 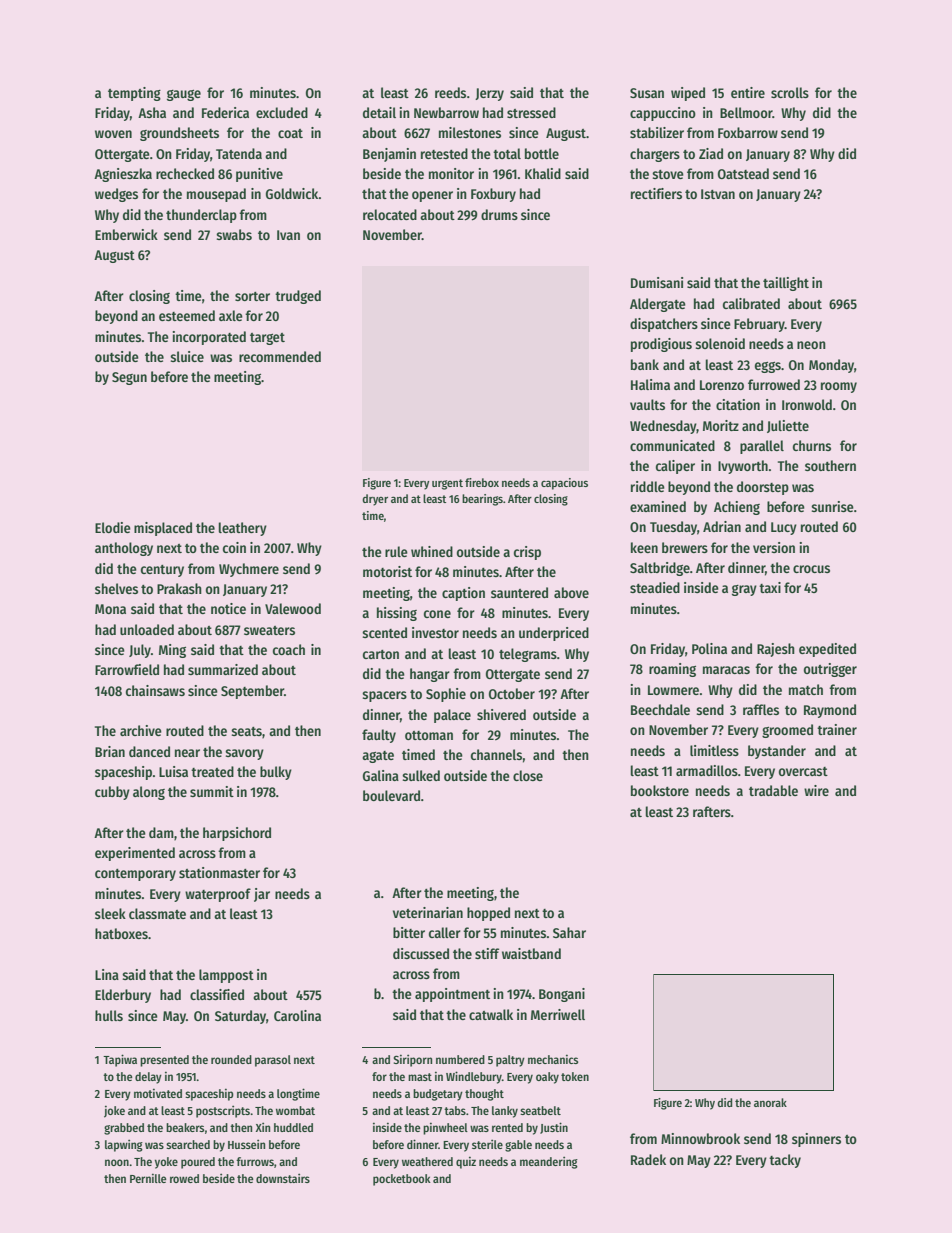 I want to click on reeds, so click(x=450, y=92).
